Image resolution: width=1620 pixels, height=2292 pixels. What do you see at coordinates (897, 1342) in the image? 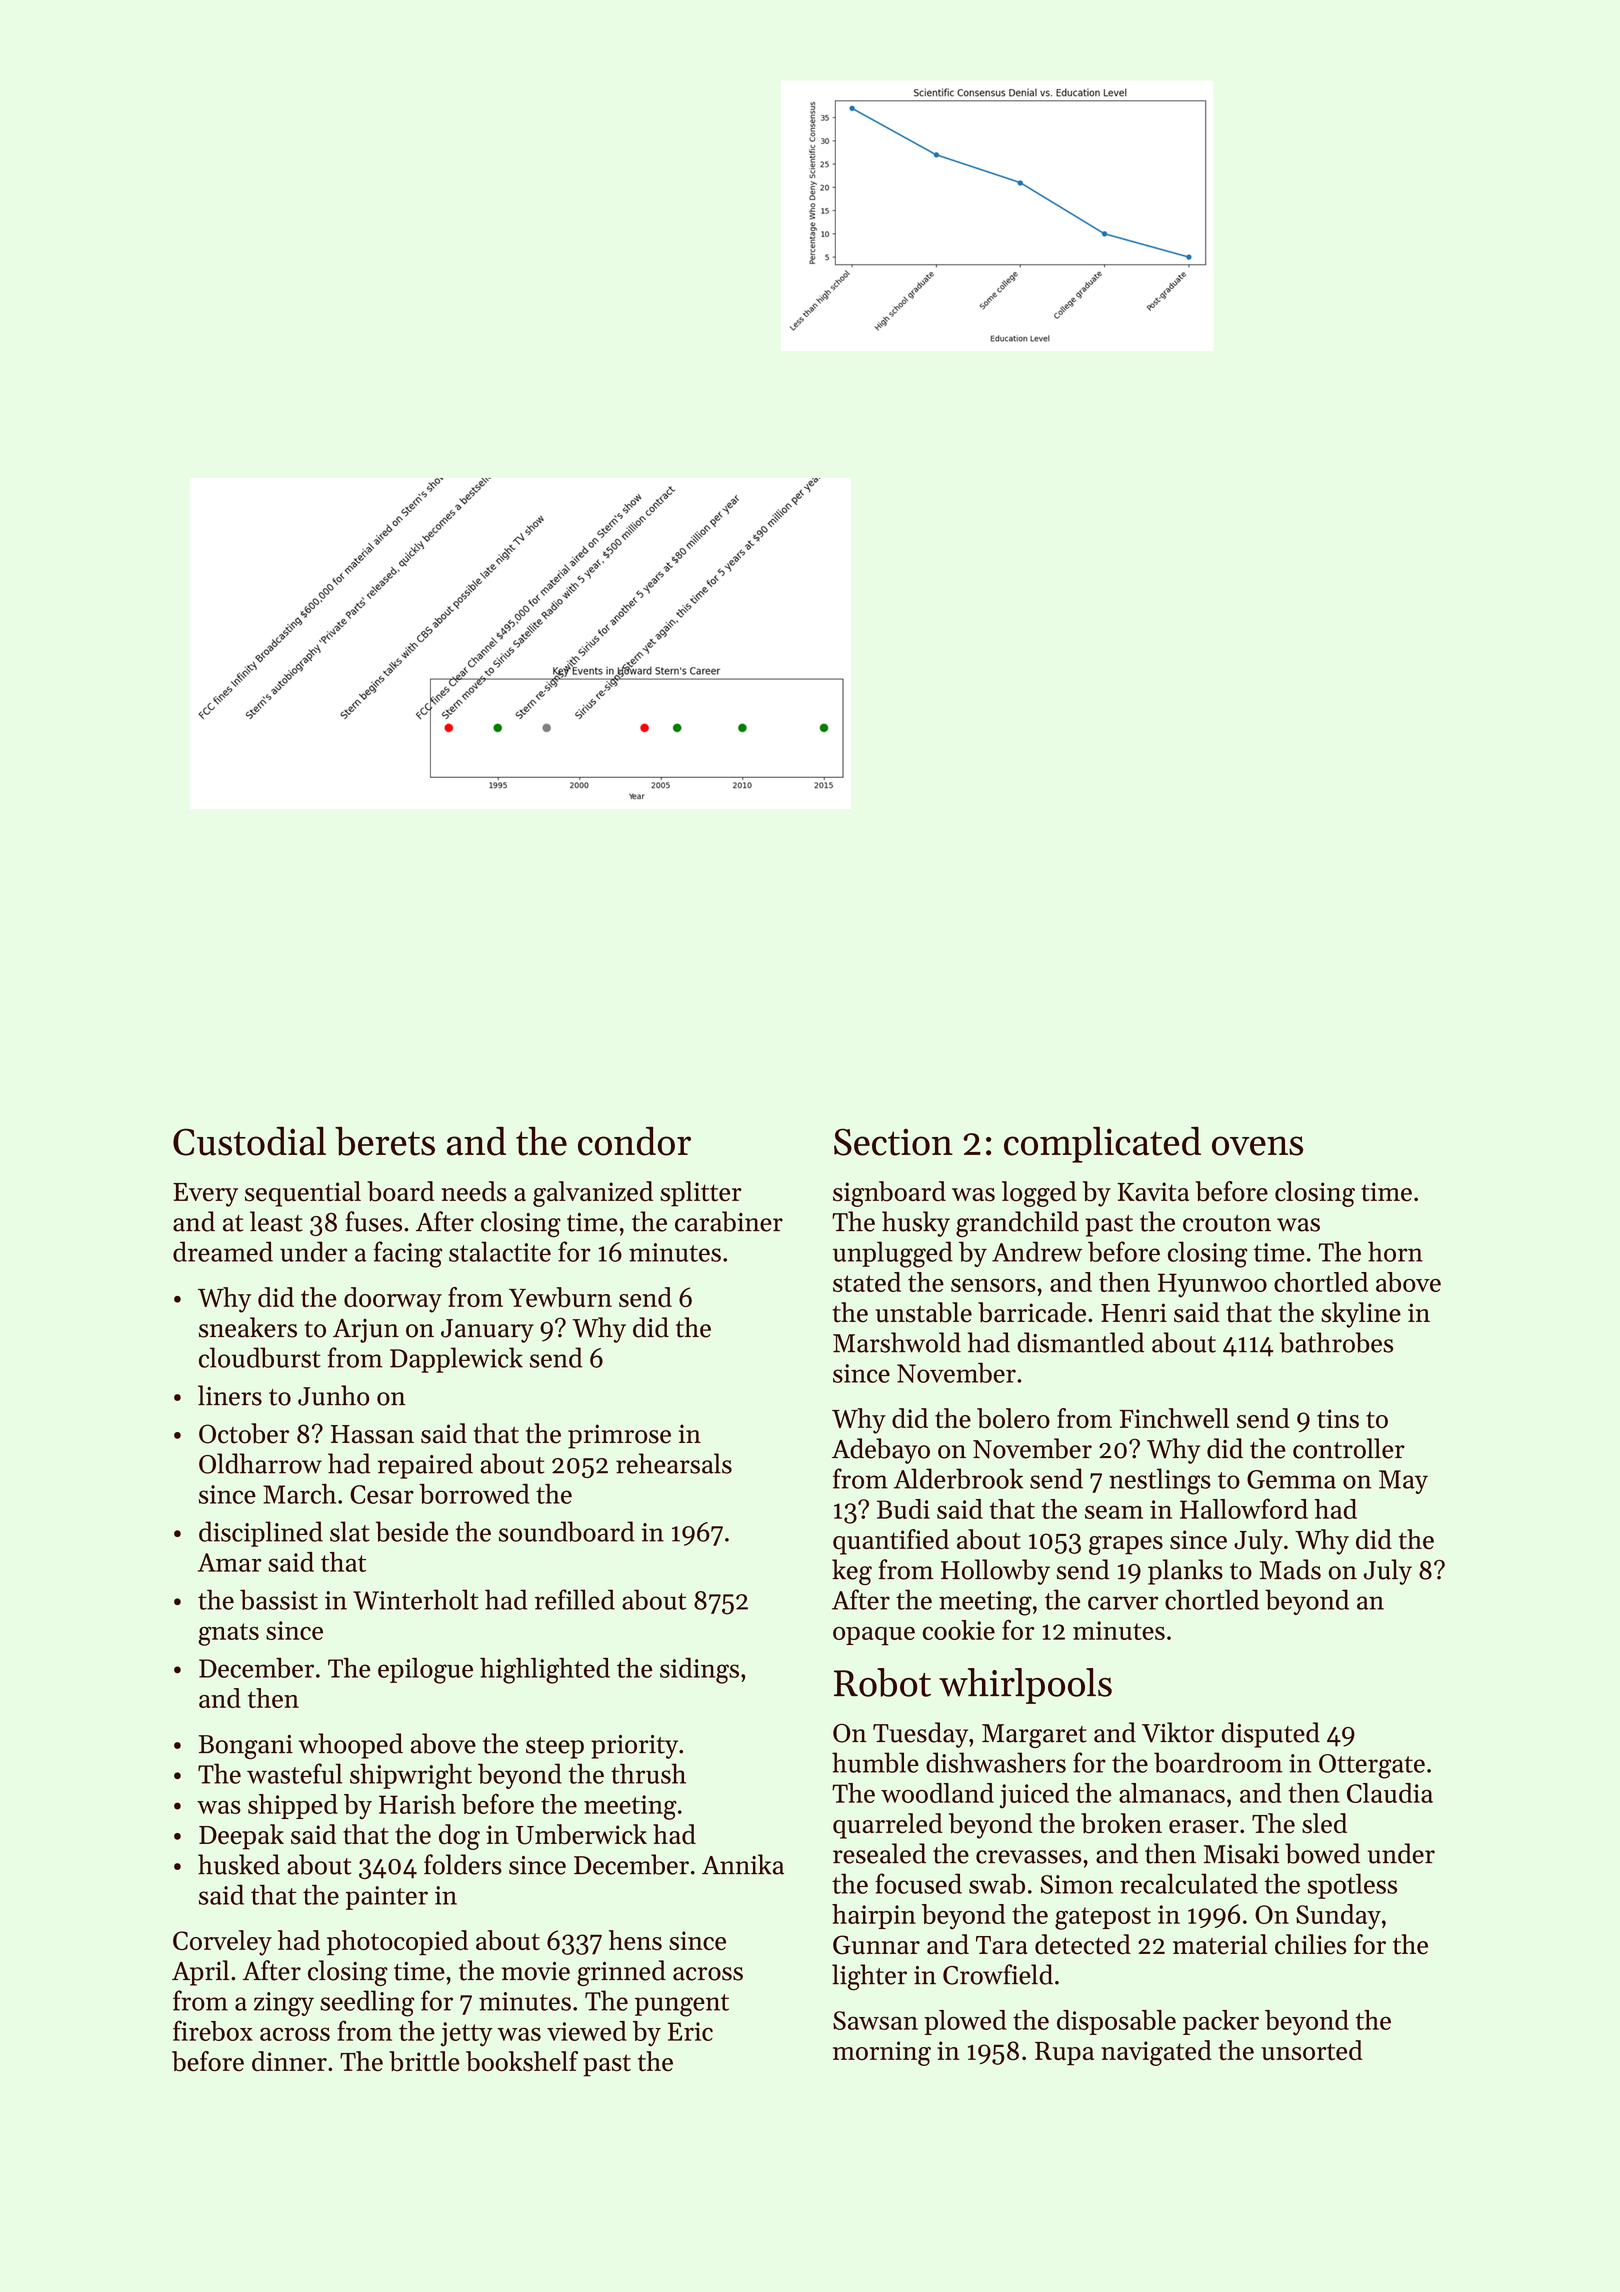
I see `Marshwold` at bounding box center [897, 1342].
